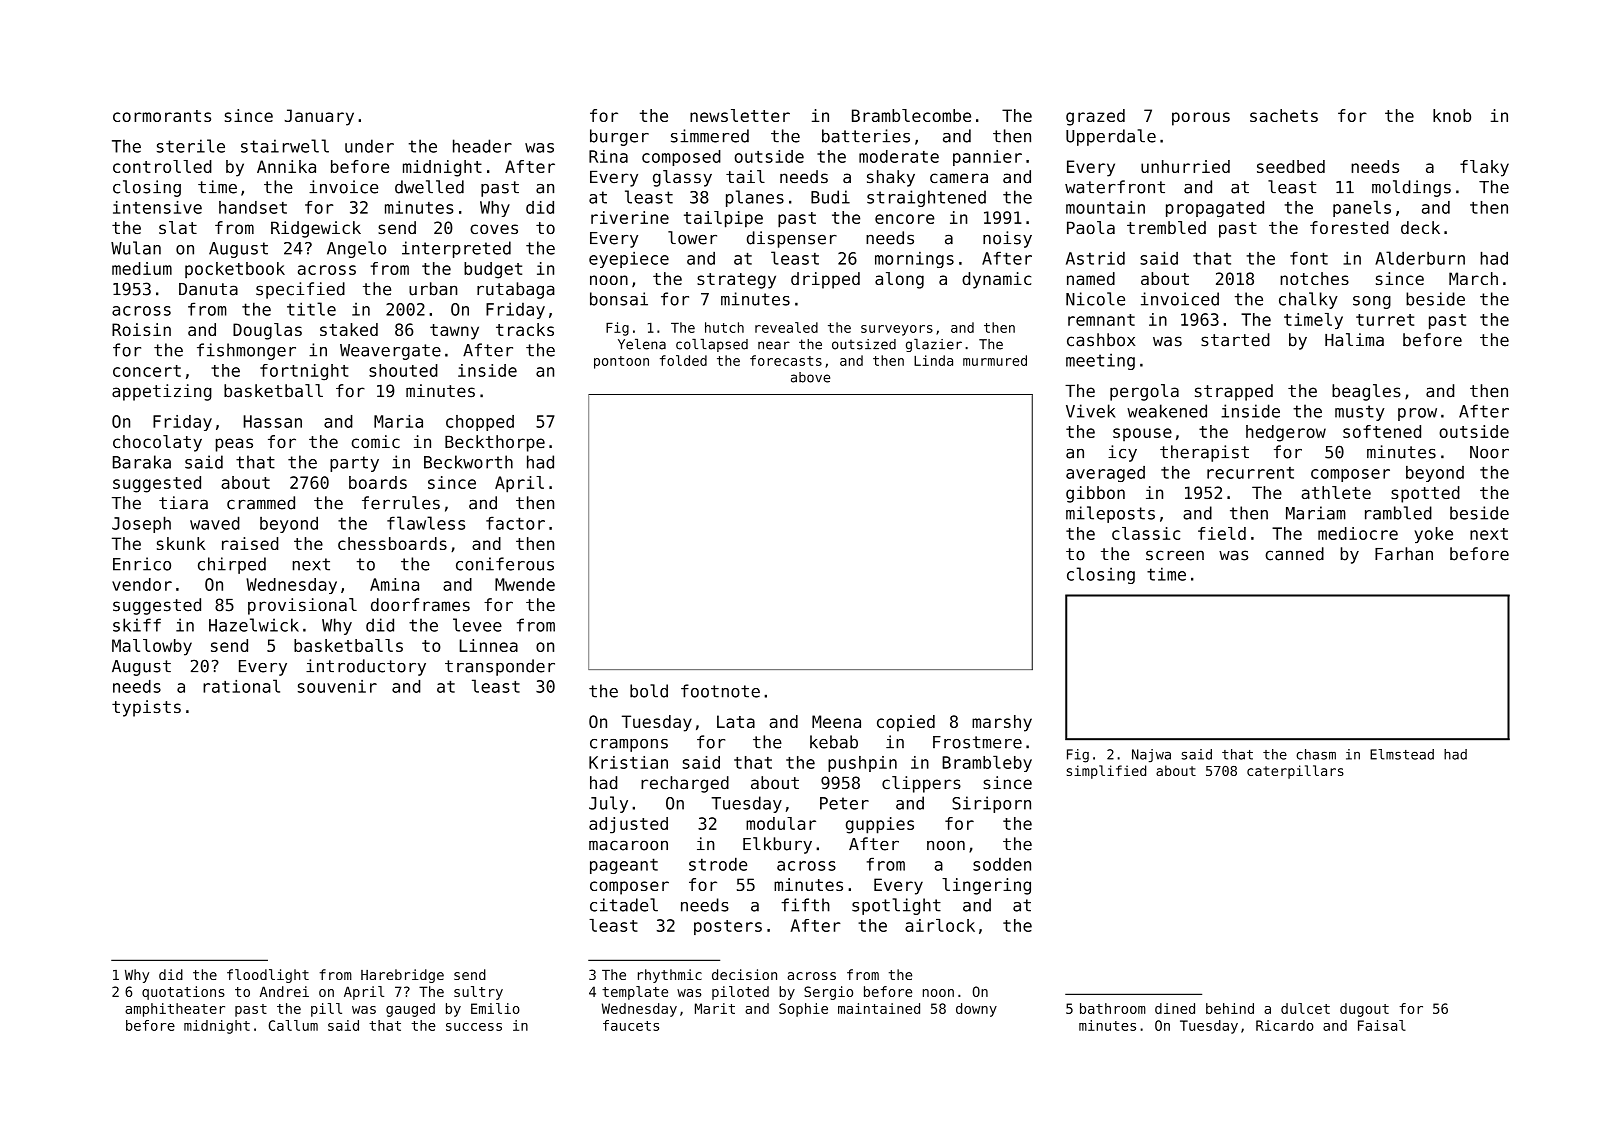 The height and width of the screenshot is (1146, 1621). Describe the element at coordinates (879, 1008) in the screenshot. I see `maintained` at that location.
